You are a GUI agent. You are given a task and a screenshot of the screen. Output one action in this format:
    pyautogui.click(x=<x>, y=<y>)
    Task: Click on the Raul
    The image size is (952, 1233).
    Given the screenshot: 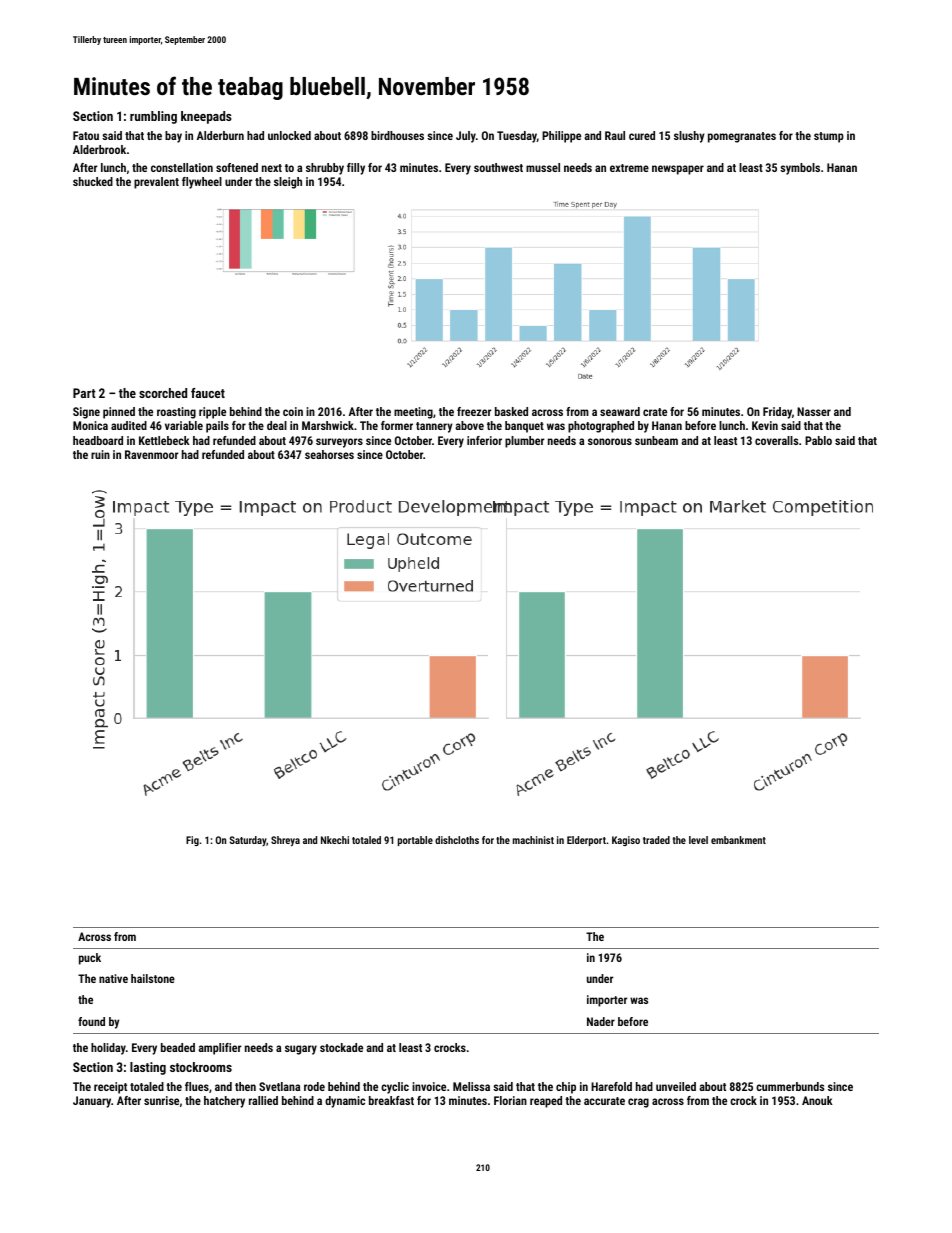 What is the action you would take?
    pyautogui.click(x=615, y=135)
